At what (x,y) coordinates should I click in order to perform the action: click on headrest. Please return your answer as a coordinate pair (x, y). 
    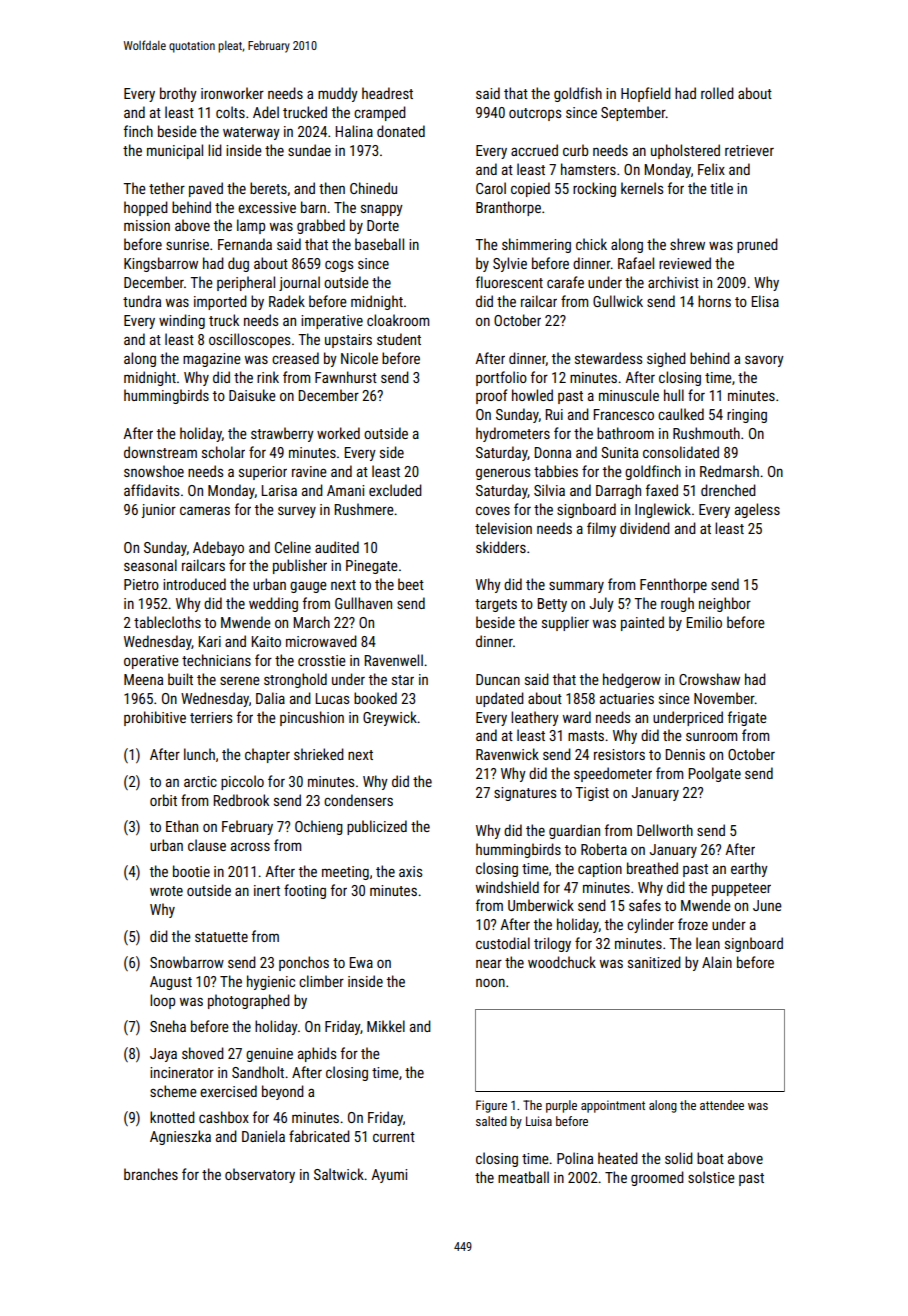
    Looking at the image, I should click on (387, 93).
